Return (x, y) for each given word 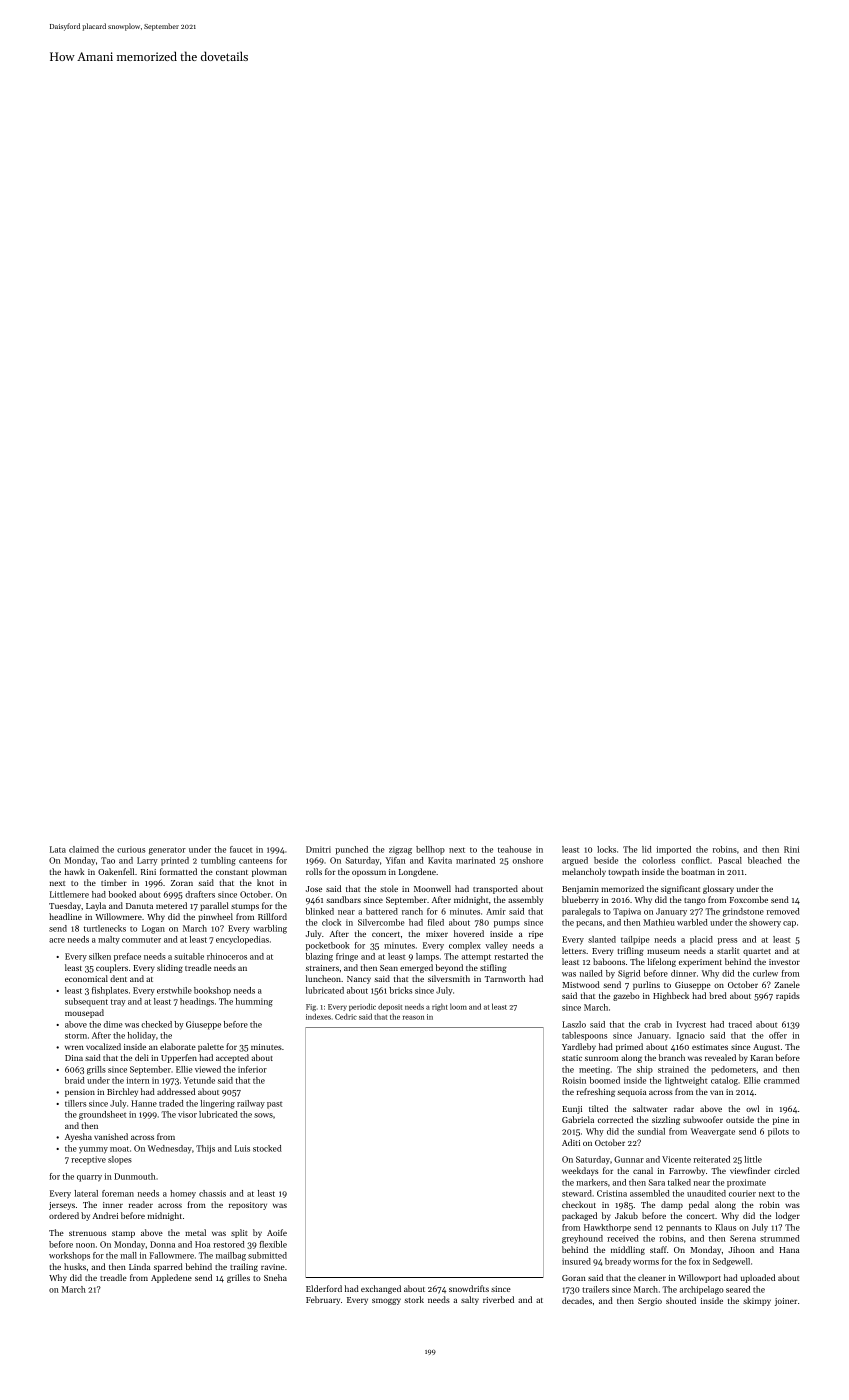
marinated (475, 860)
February (323, 1300)
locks (606, 849)
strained (673, 1069)
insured (576, 1261)
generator (167, 851)
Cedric (346, 1016)
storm (76, 1036)
